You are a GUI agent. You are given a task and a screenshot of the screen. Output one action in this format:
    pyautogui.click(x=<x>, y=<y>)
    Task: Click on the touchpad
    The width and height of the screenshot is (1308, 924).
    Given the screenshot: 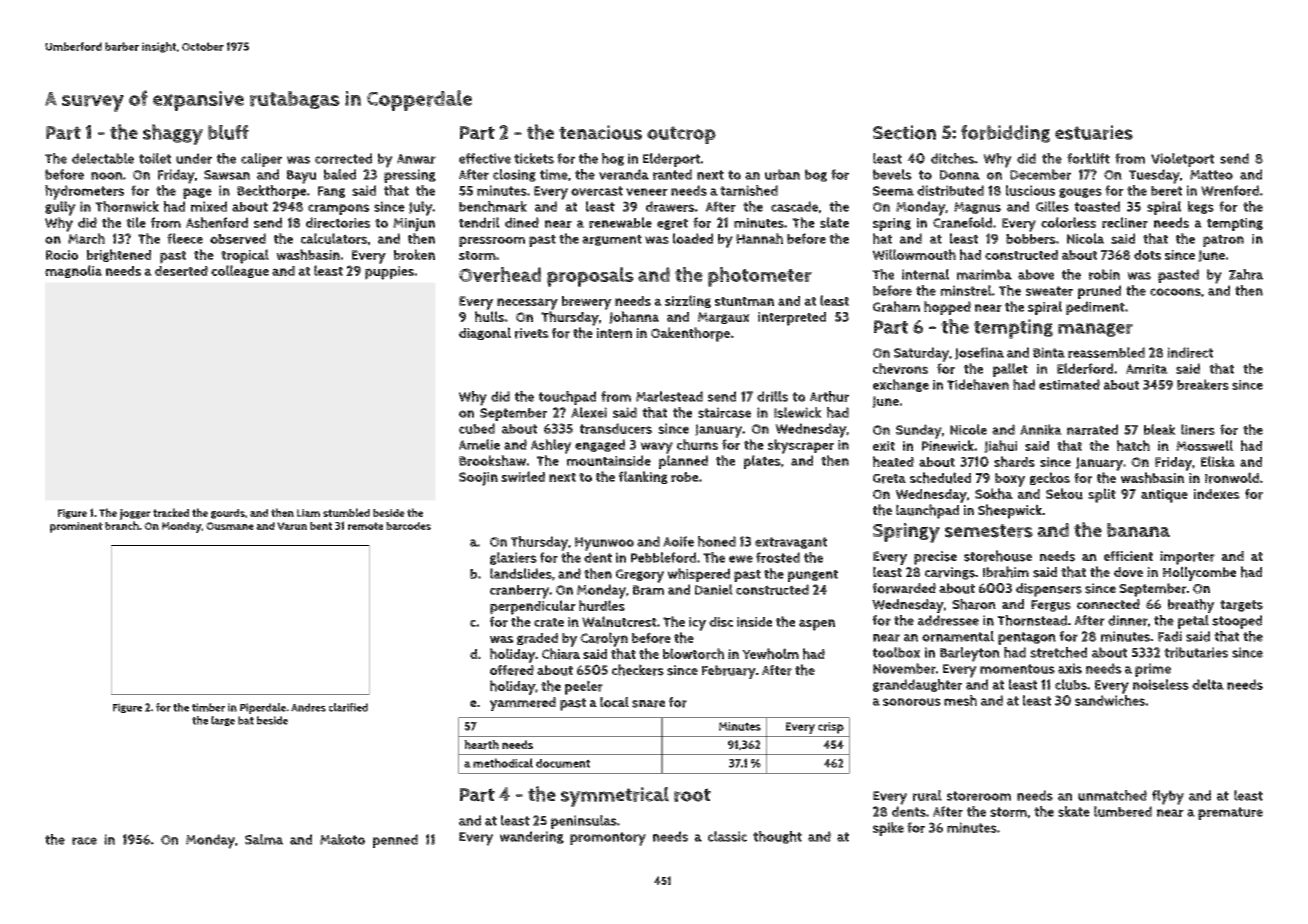 What is the action you would take?
    pyautogui.click(x=567, y=398)
